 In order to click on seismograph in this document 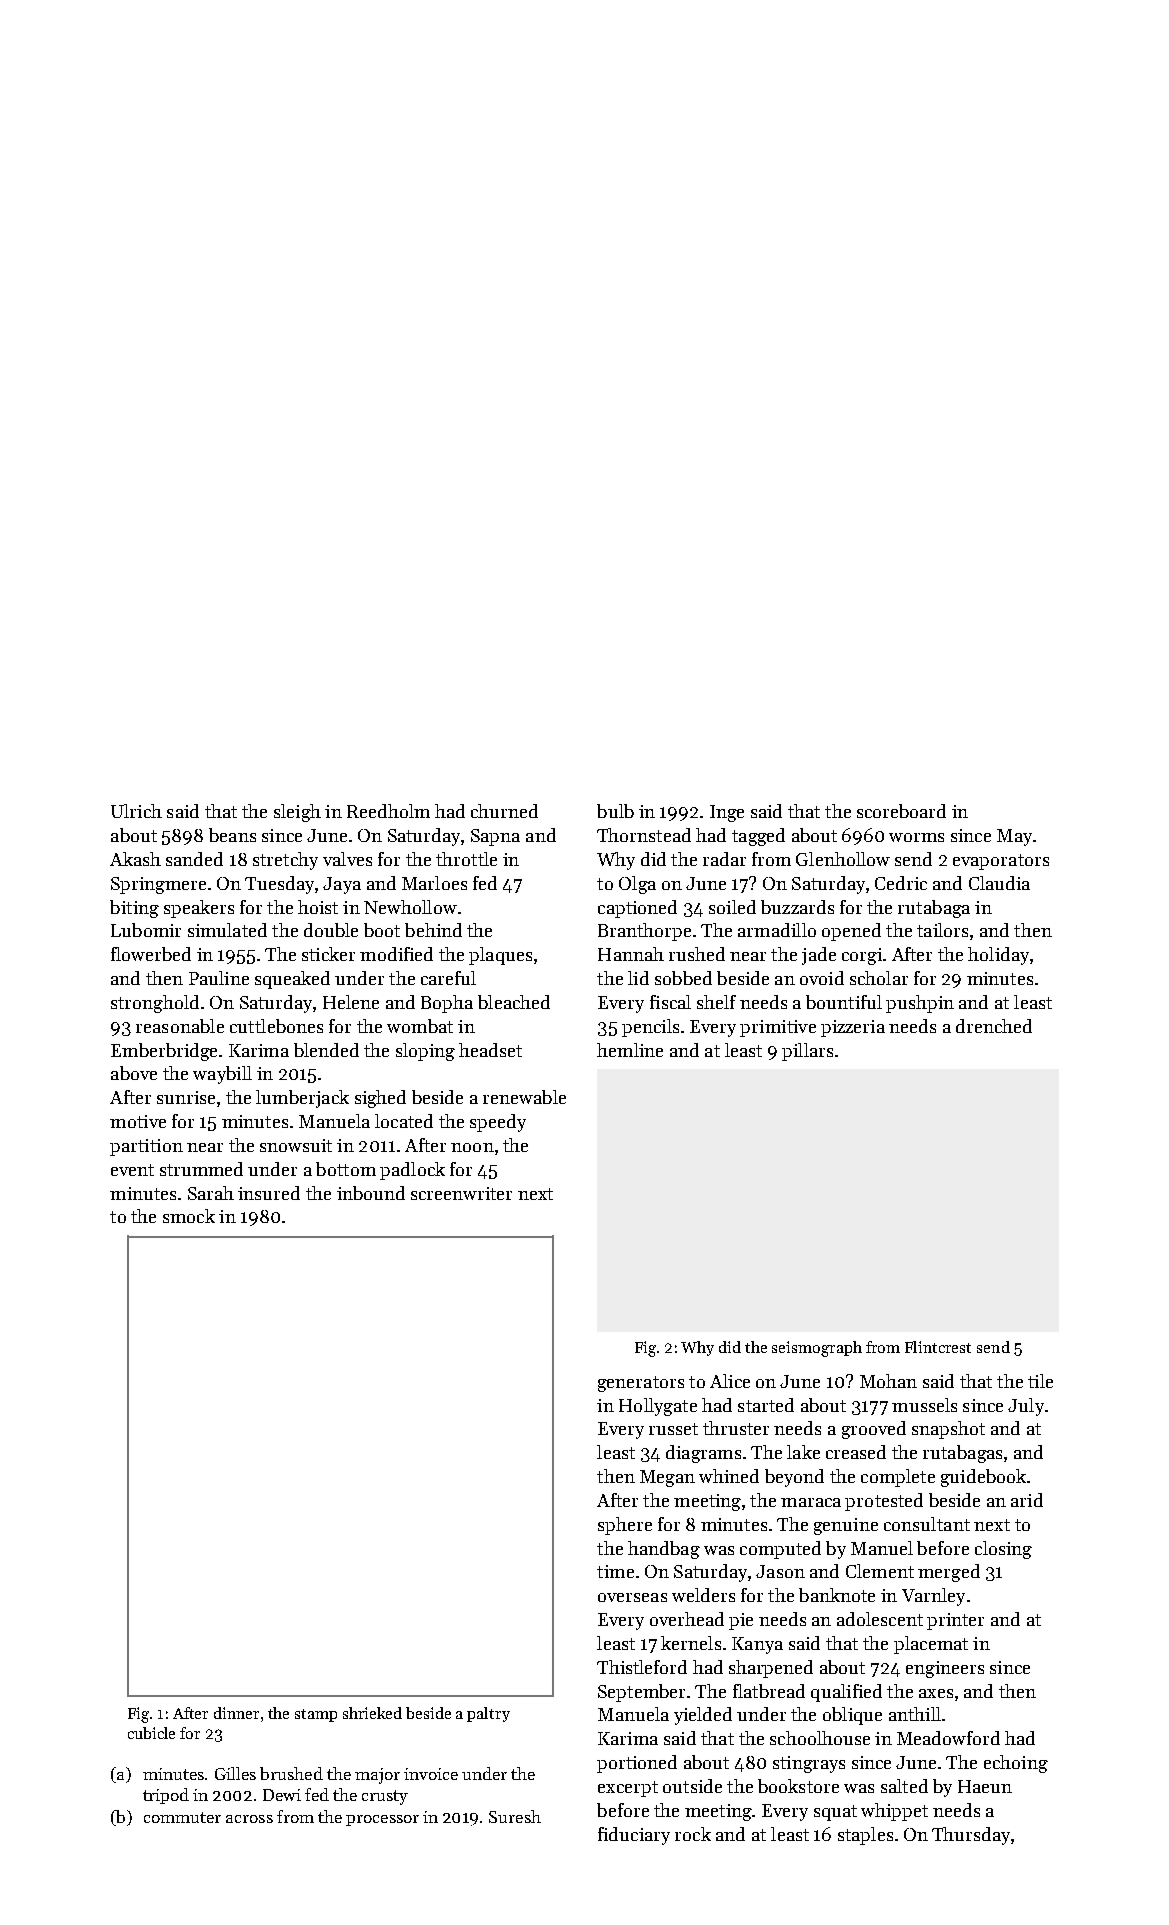, I will do `click(817, 1349)`.
